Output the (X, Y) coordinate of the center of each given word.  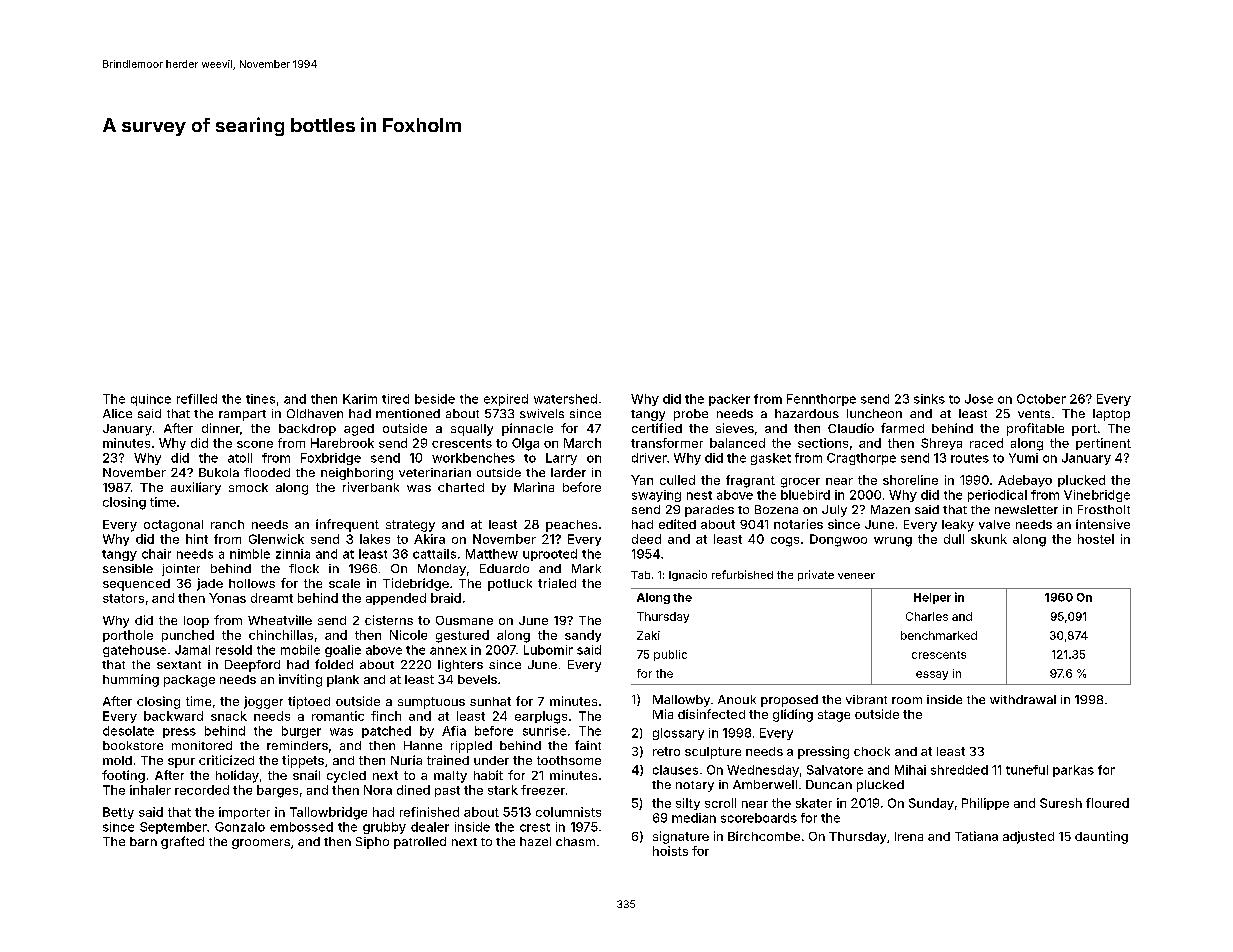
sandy (583, 636)
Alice (117, 413)
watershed (565, 399)
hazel (535, 841)
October (1041, 399)
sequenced (136, 585)
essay (932, 675)
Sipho (372, 843)
